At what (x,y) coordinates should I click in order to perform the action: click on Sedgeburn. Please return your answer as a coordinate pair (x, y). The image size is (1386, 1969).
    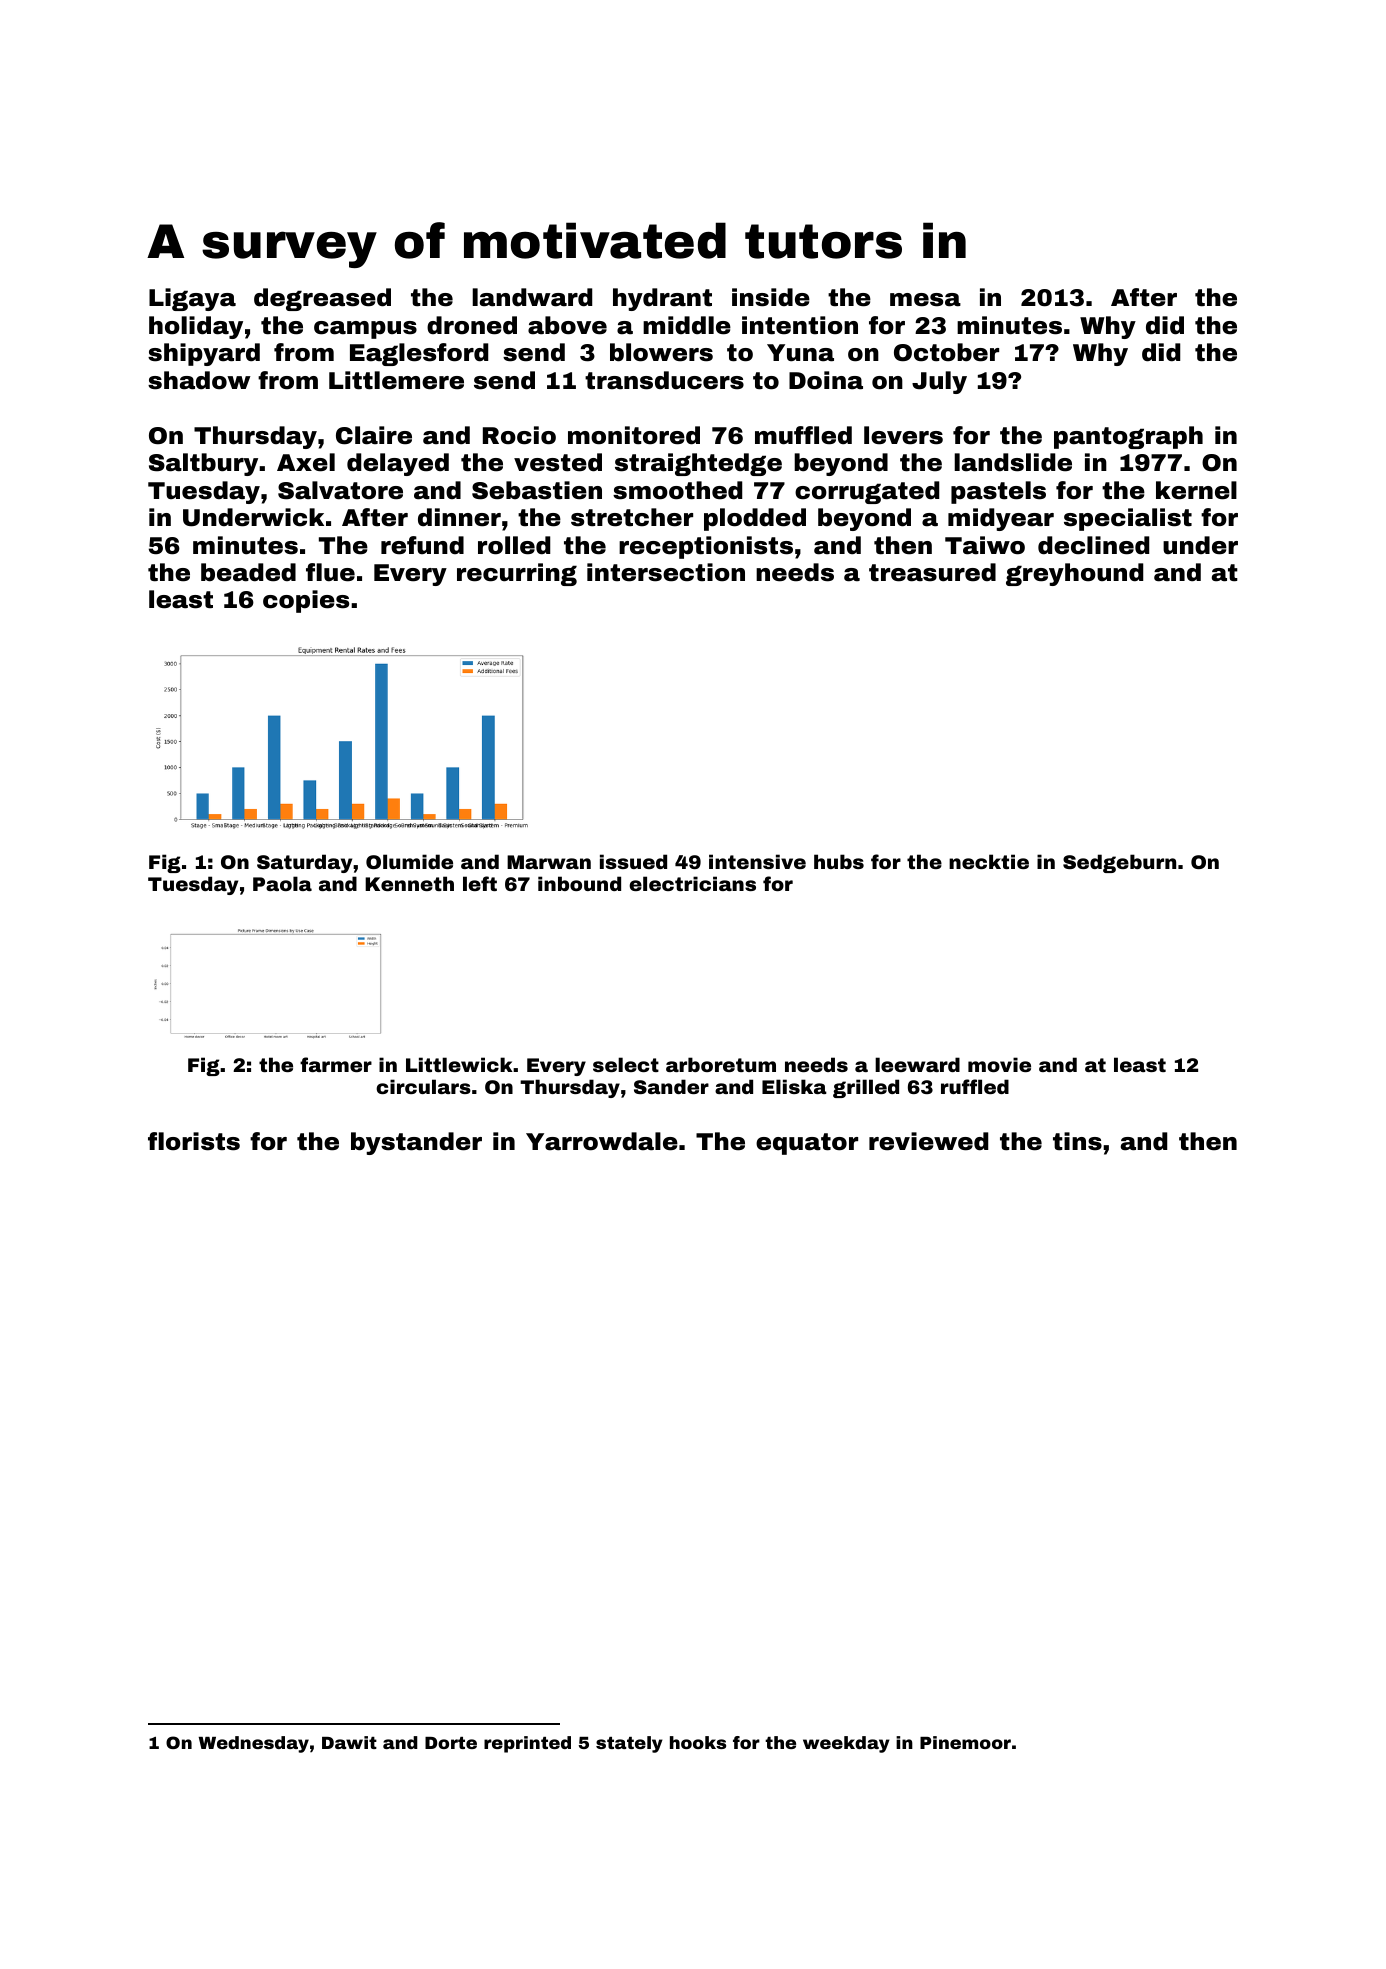
    Looking at the image, I should click on (1119, 863).
